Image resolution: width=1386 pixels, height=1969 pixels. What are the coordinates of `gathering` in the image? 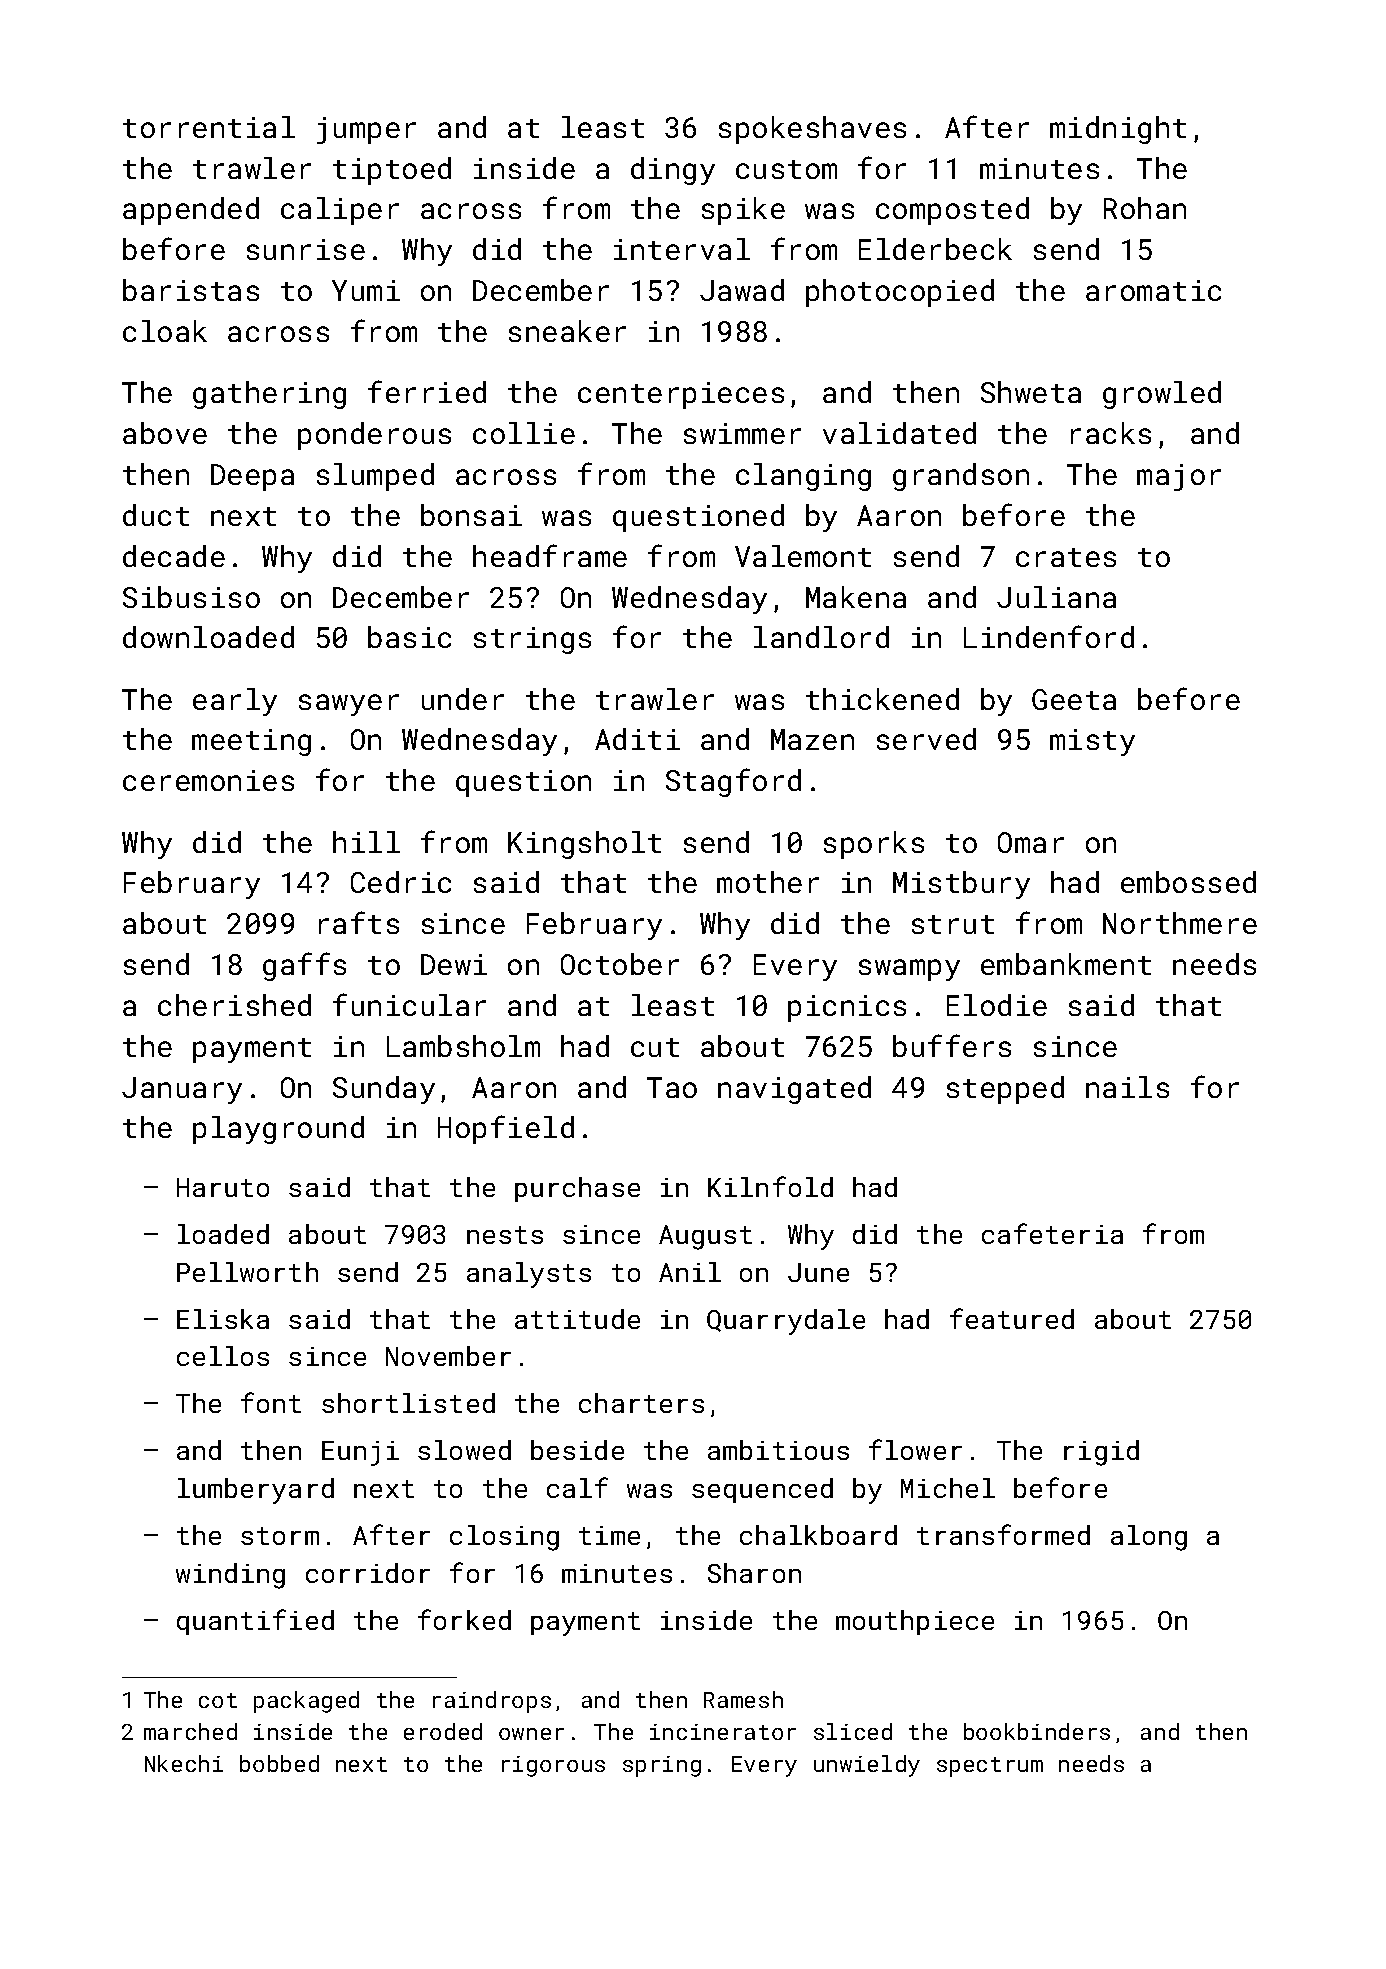 It's located at (269, 395).
